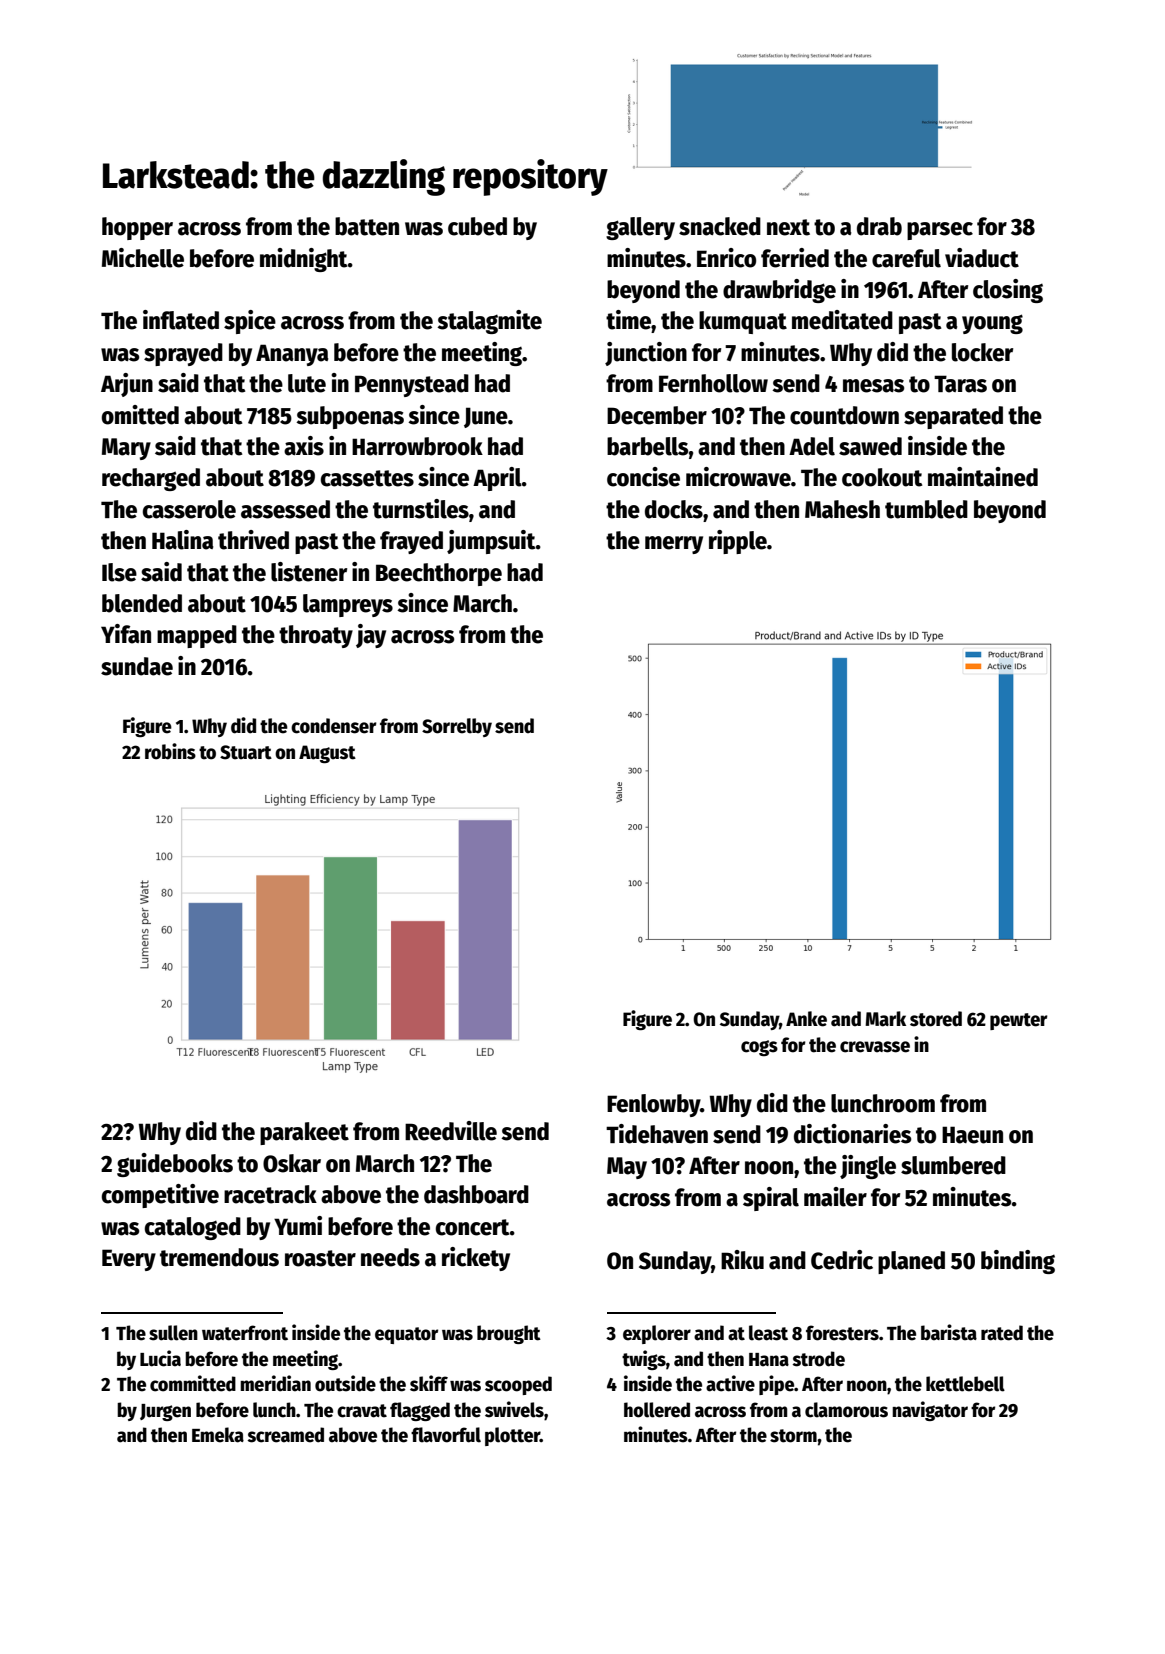 The image size is (1165, 1654). Describe the element at coordinates (657, 1410) in the screenshot. I see `hollered` at that location.
